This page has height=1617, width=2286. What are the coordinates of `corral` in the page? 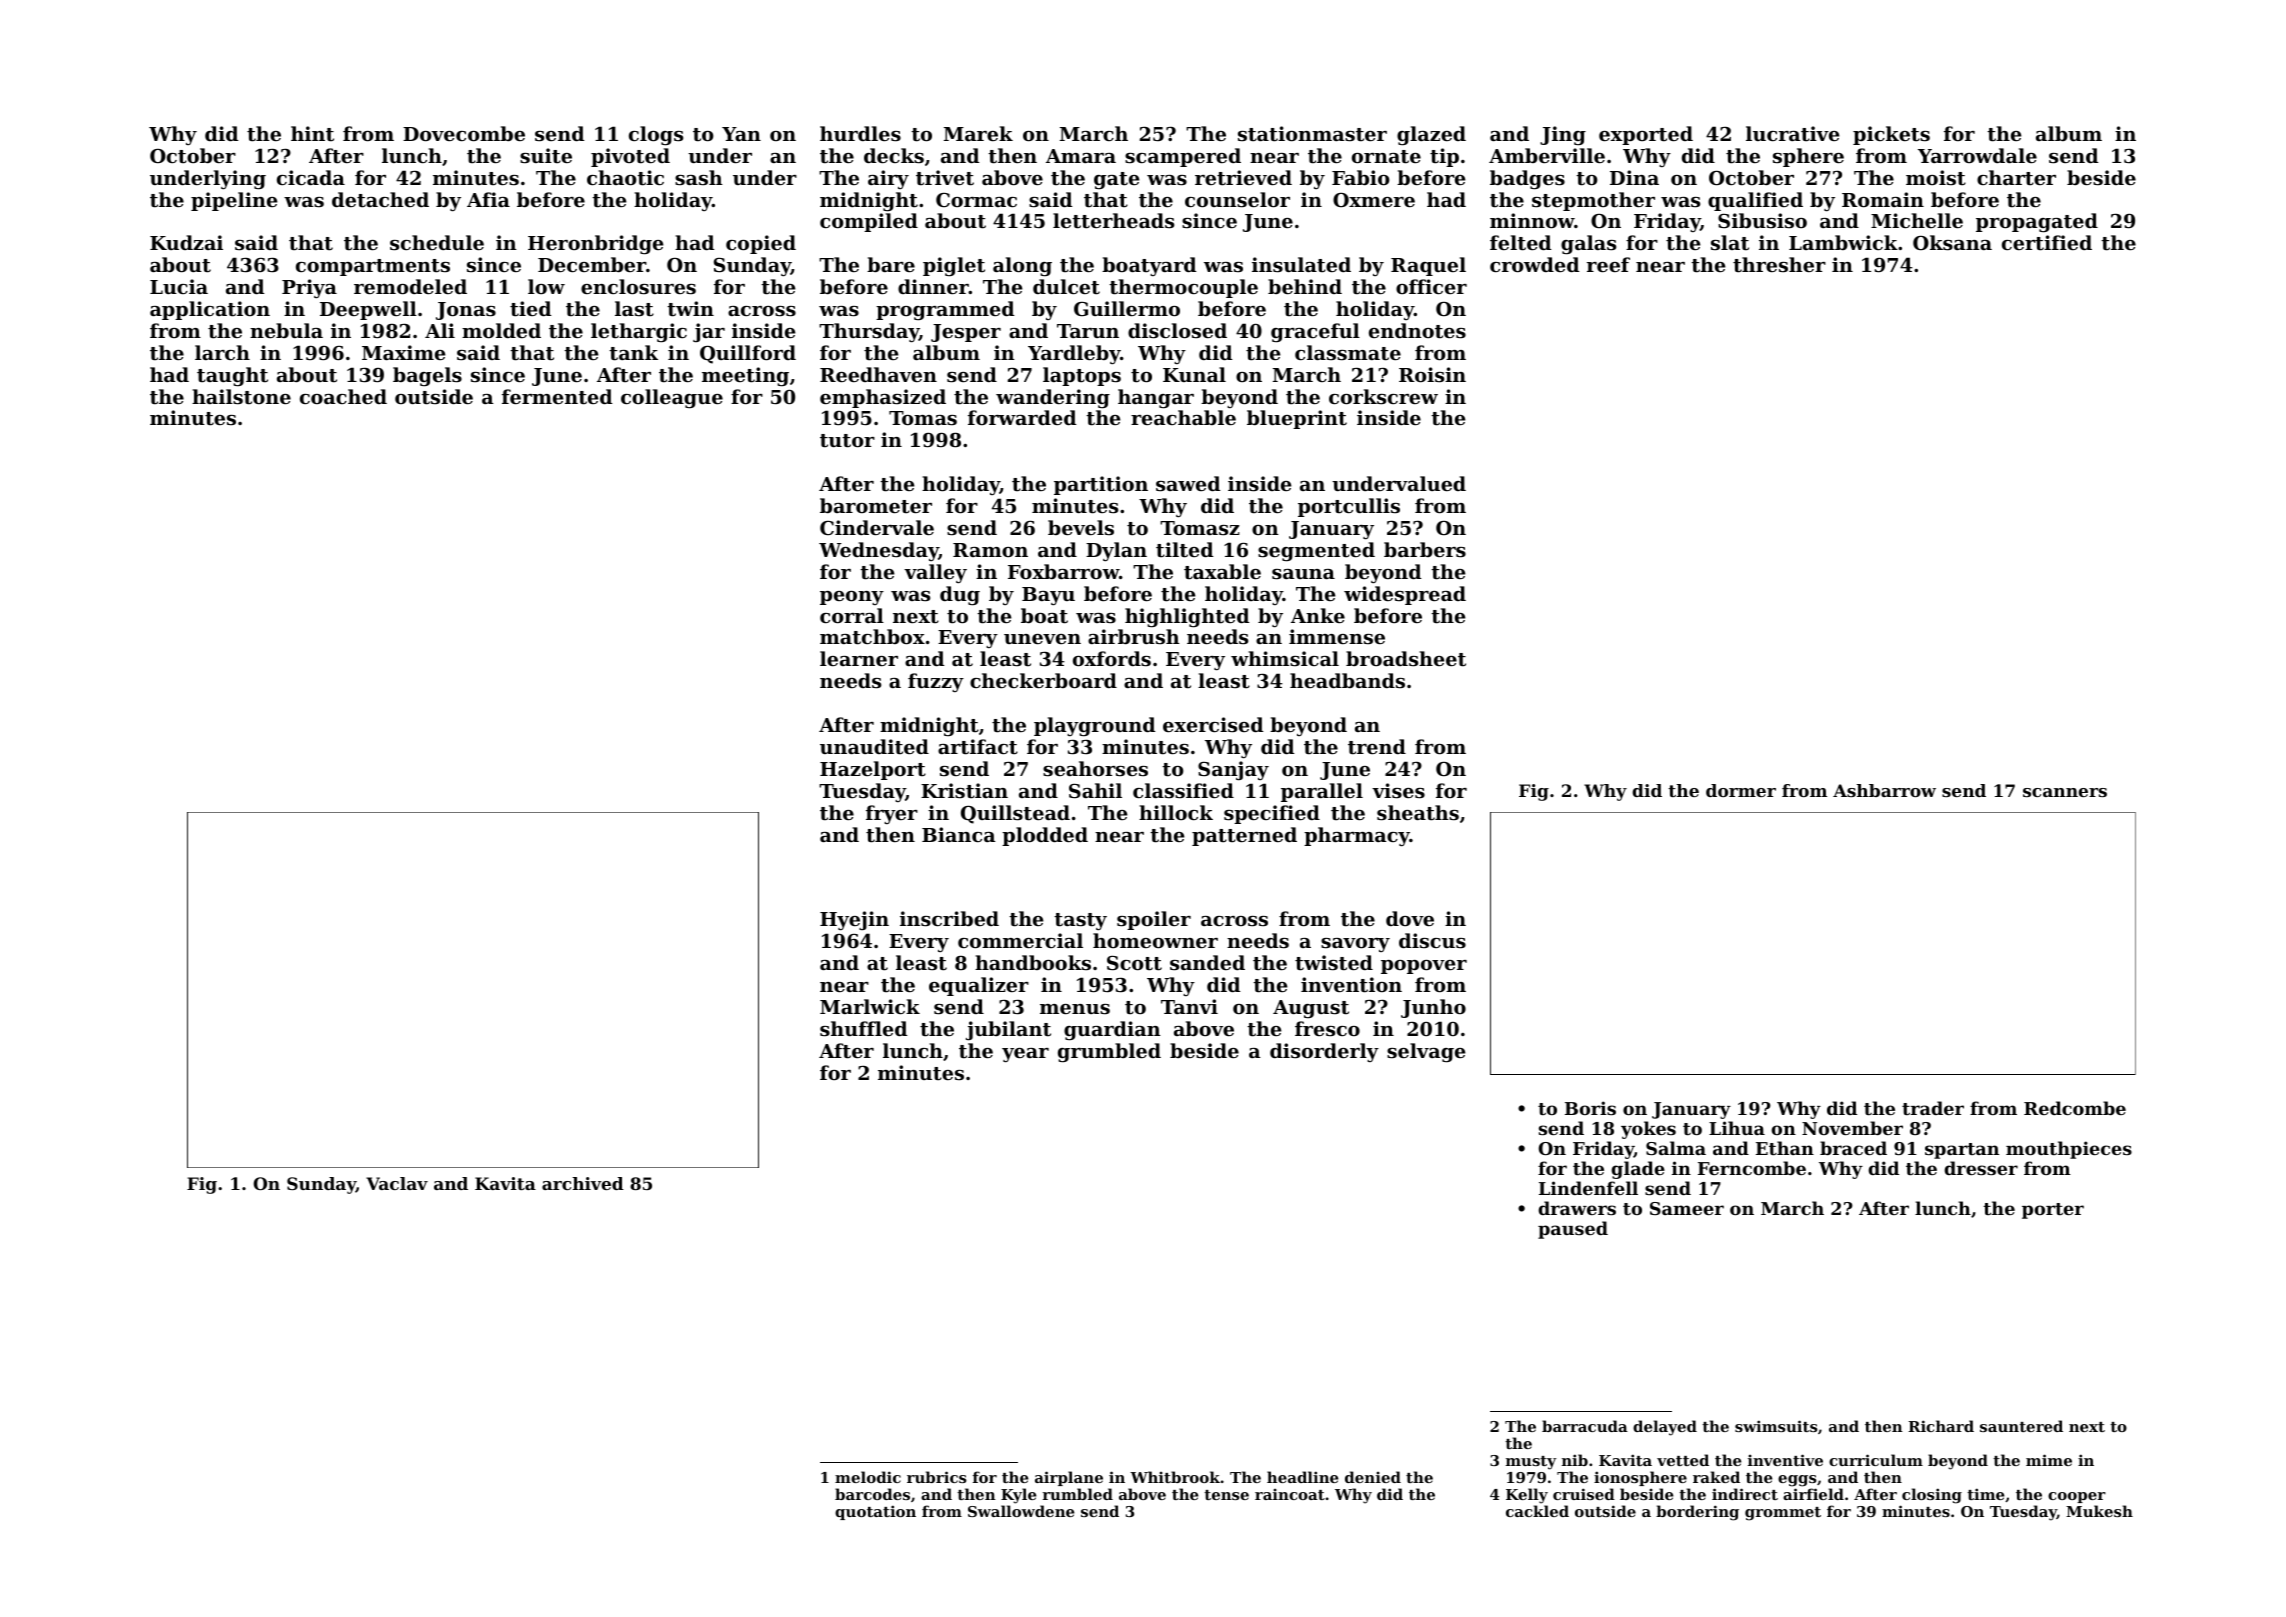 It's located at (852, 615).
